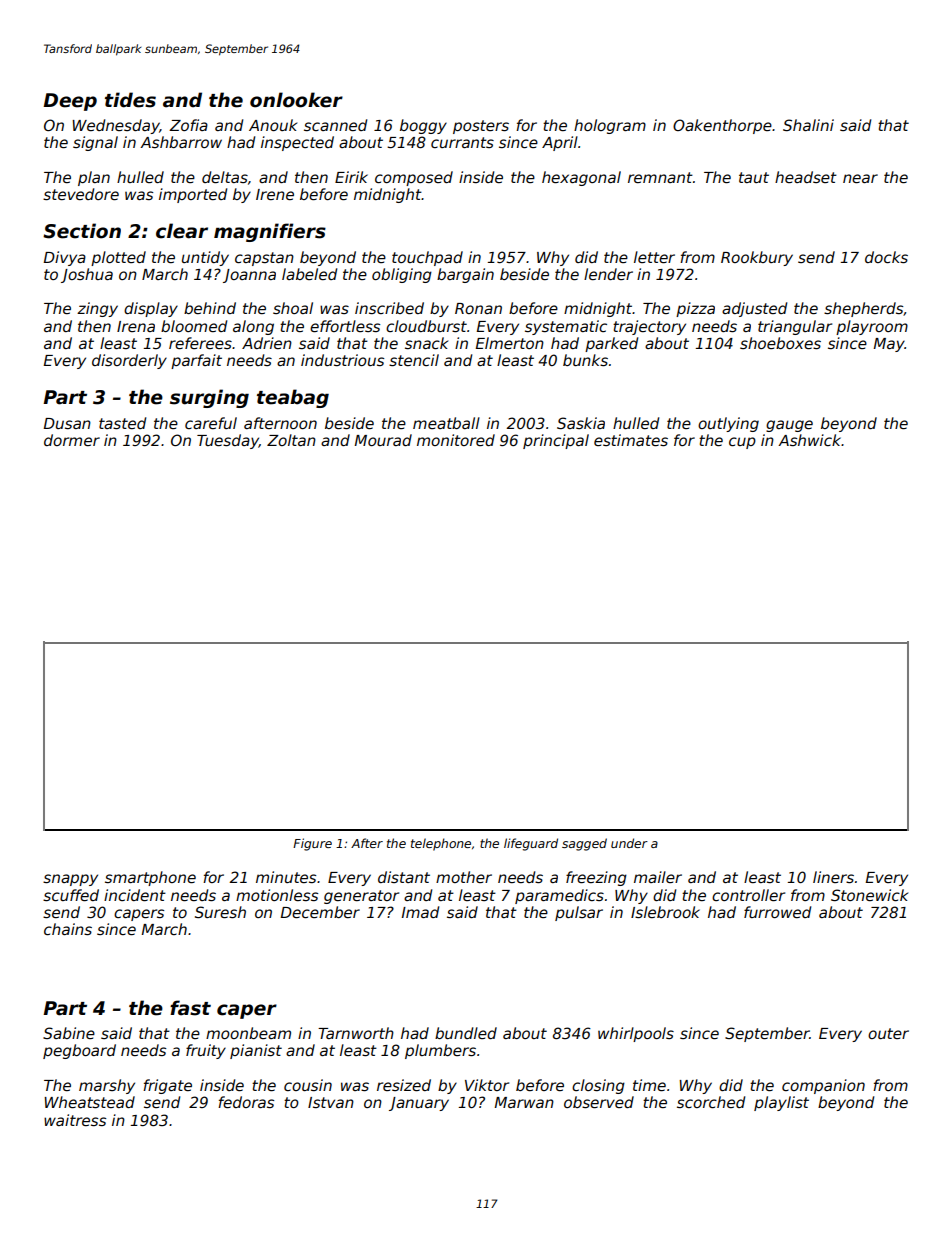 Image resolution: width=952 pixels, height=1233 pixels. I want to click on tides, so click(130, 100).
